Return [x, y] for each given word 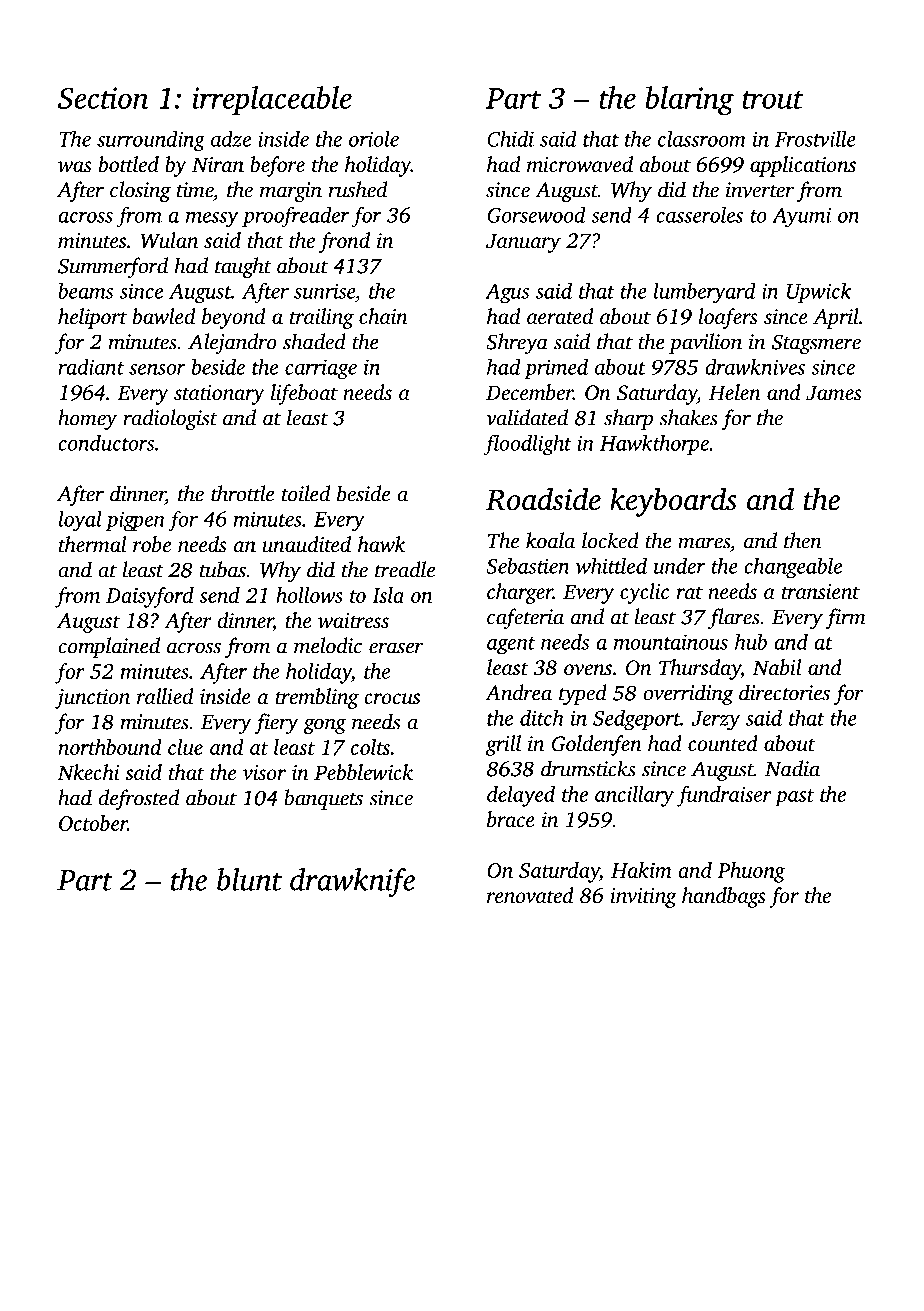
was [75, 166]
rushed [358, 189]
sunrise [324, 291]
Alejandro [232, 343]
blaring [689, 100]
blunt [249, 879]
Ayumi [801, 218]
